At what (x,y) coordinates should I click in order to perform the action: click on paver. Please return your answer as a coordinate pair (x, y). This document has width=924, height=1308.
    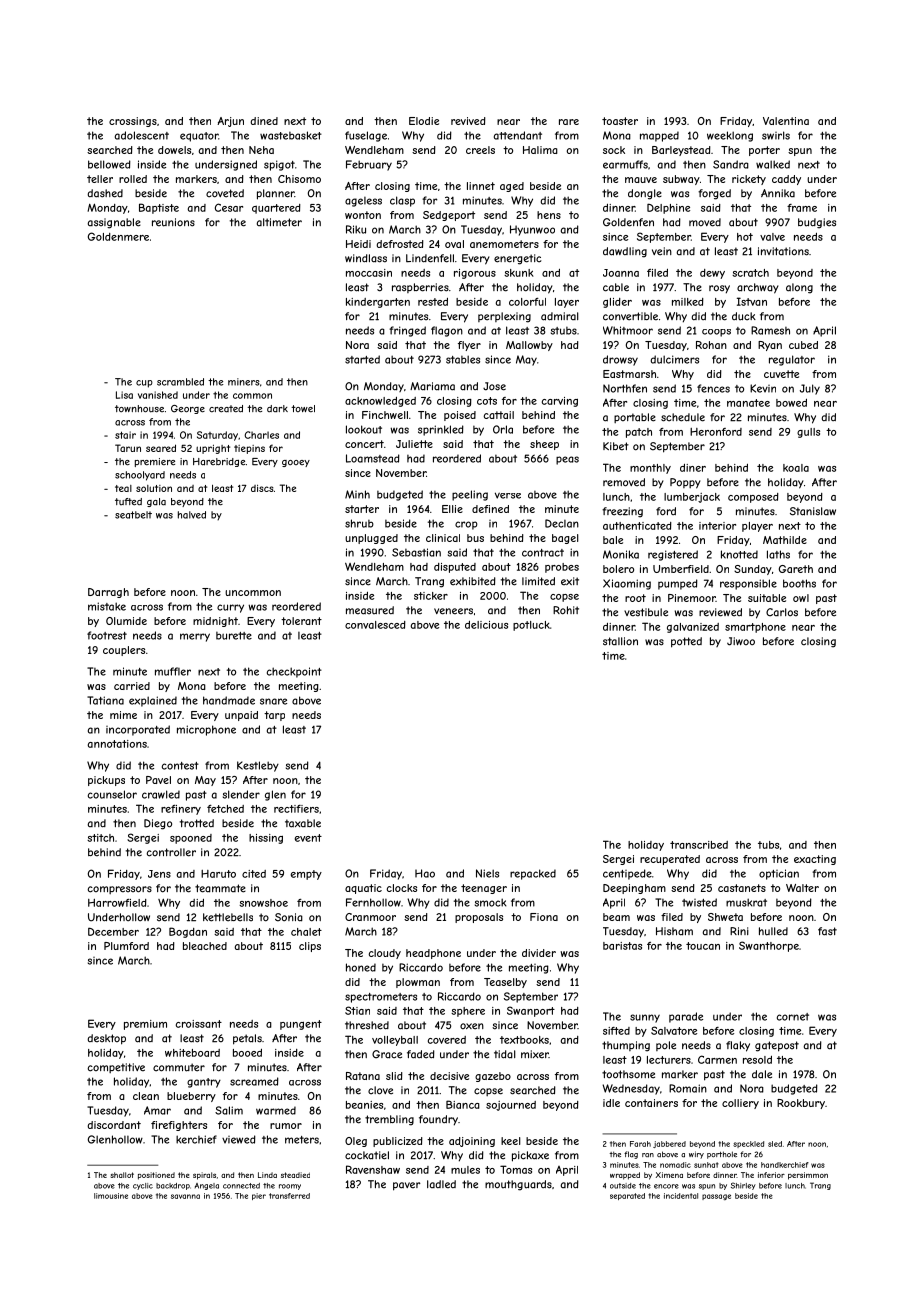
    Looking at the image, I should click on (407, 1186).
